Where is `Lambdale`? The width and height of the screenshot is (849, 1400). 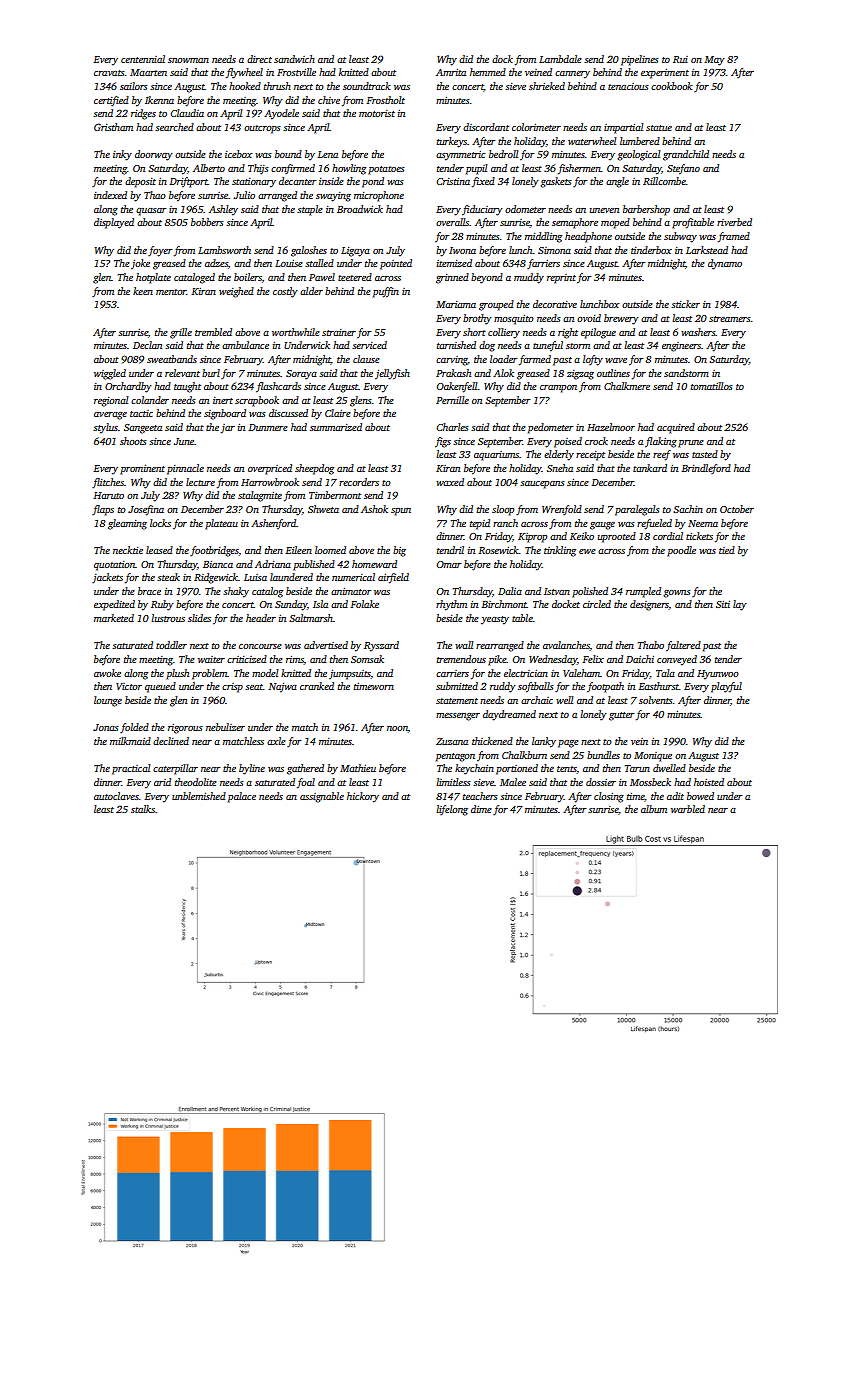
Lambdale is located at coordinates (560, 59).
